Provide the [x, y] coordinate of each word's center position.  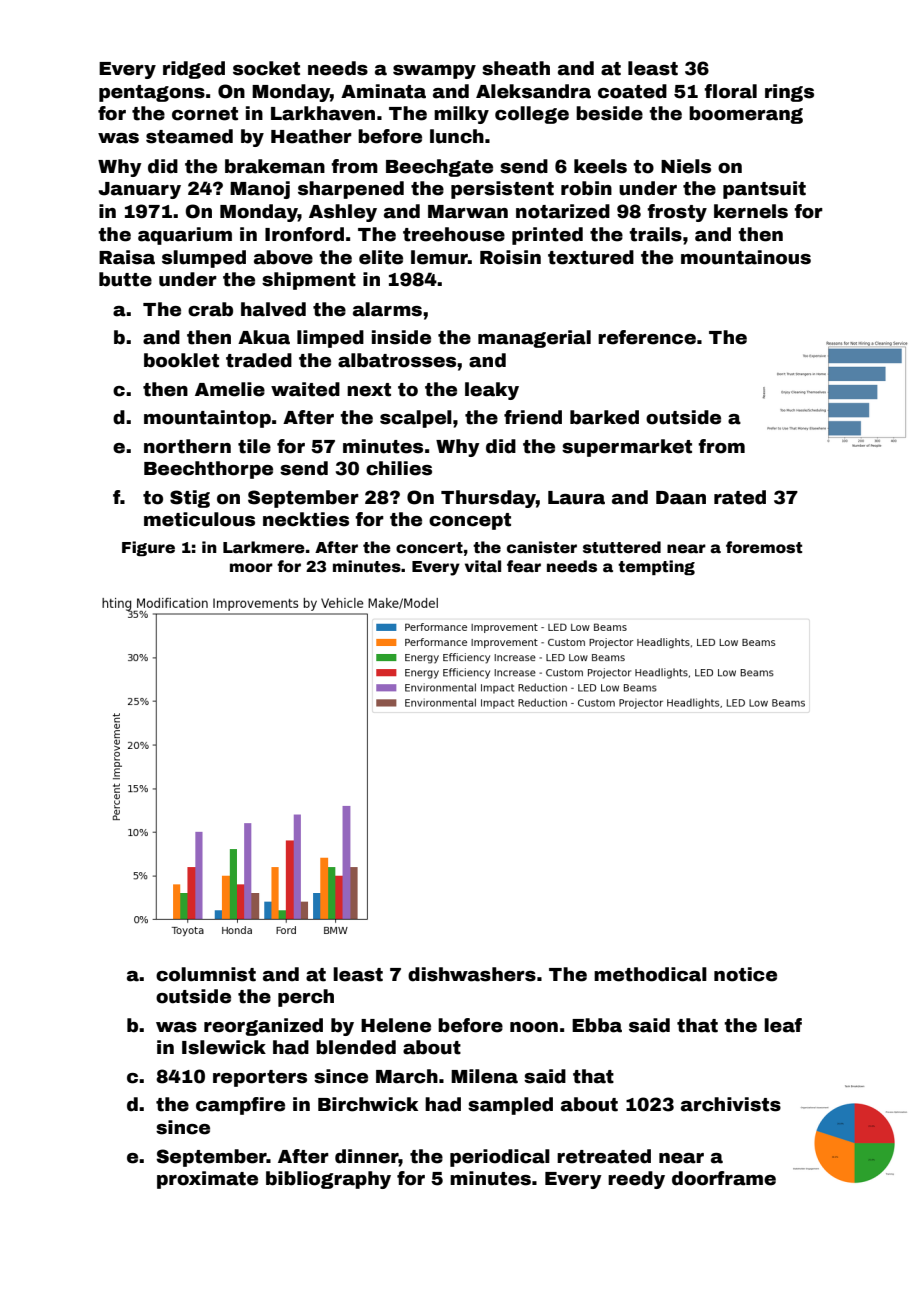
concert [429, 548]
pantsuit [764, 190]
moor [251, 568]
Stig [190, 499]
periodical [500, 1158]
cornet [205, 114]
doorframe [724, 1178]
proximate [207, 1180]
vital [483, 566]
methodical [650, 974]
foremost [764, 547]
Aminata [383, 91]
